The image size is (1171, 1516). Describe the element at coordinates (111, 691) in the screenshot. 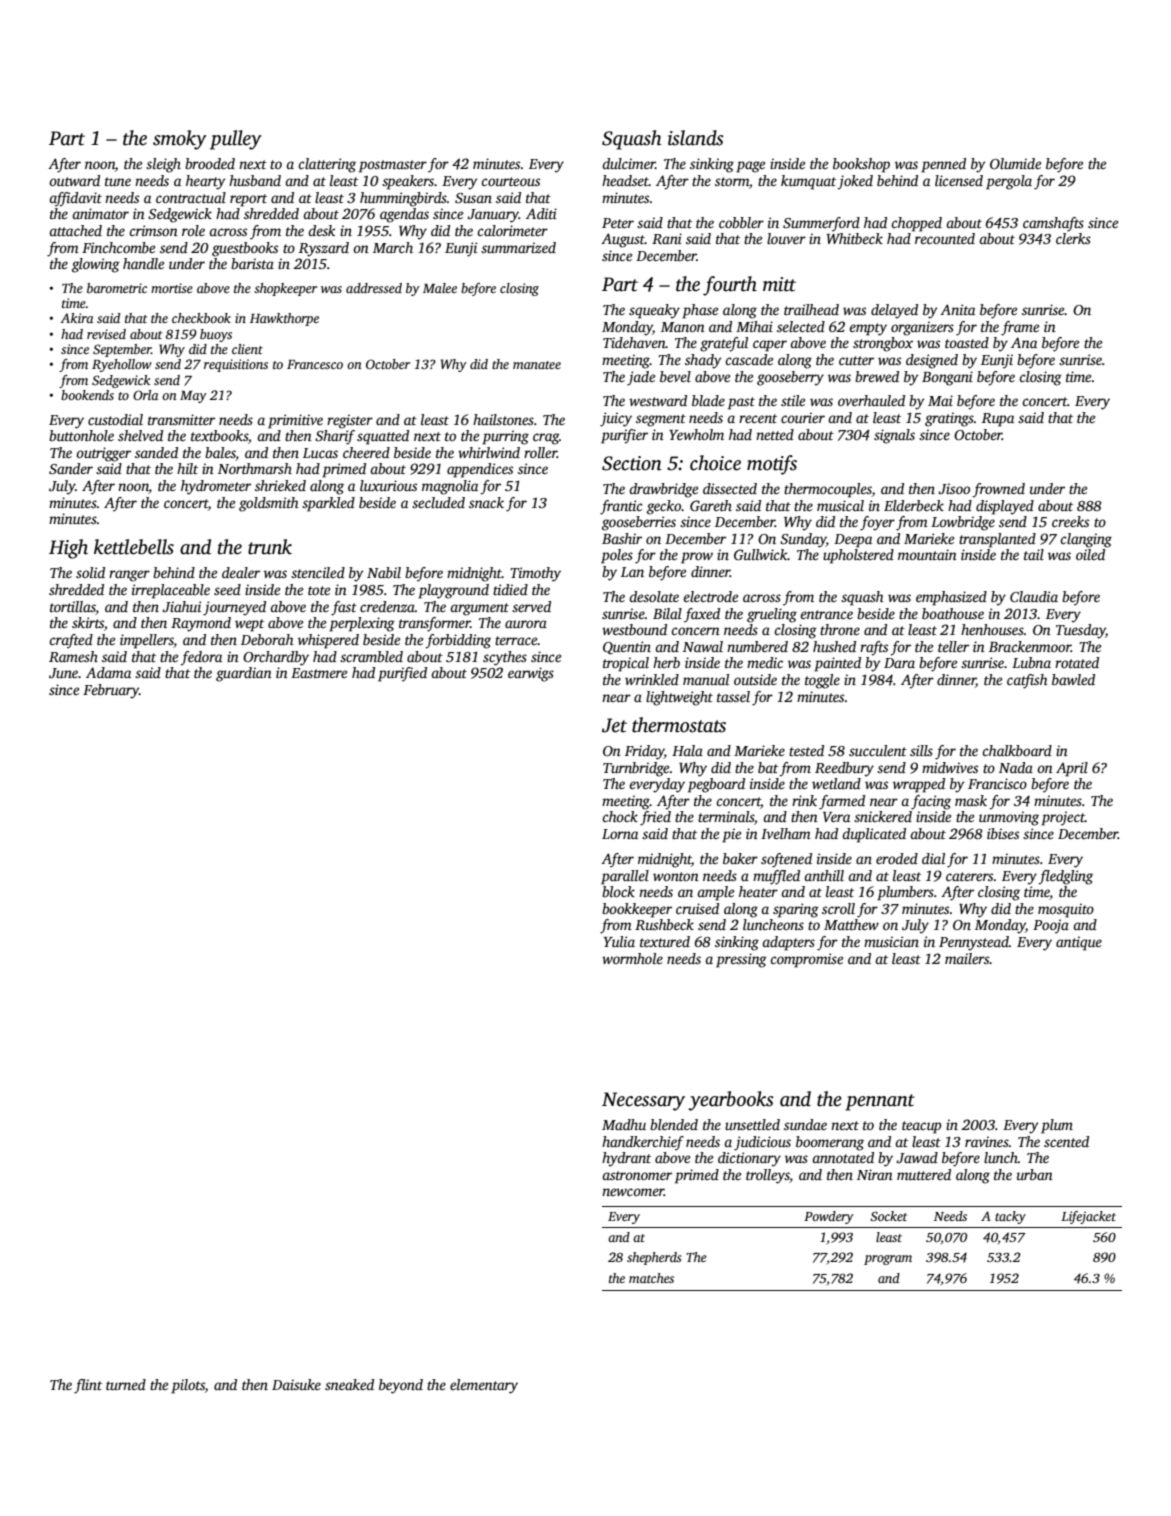

I see `February` at that location.
